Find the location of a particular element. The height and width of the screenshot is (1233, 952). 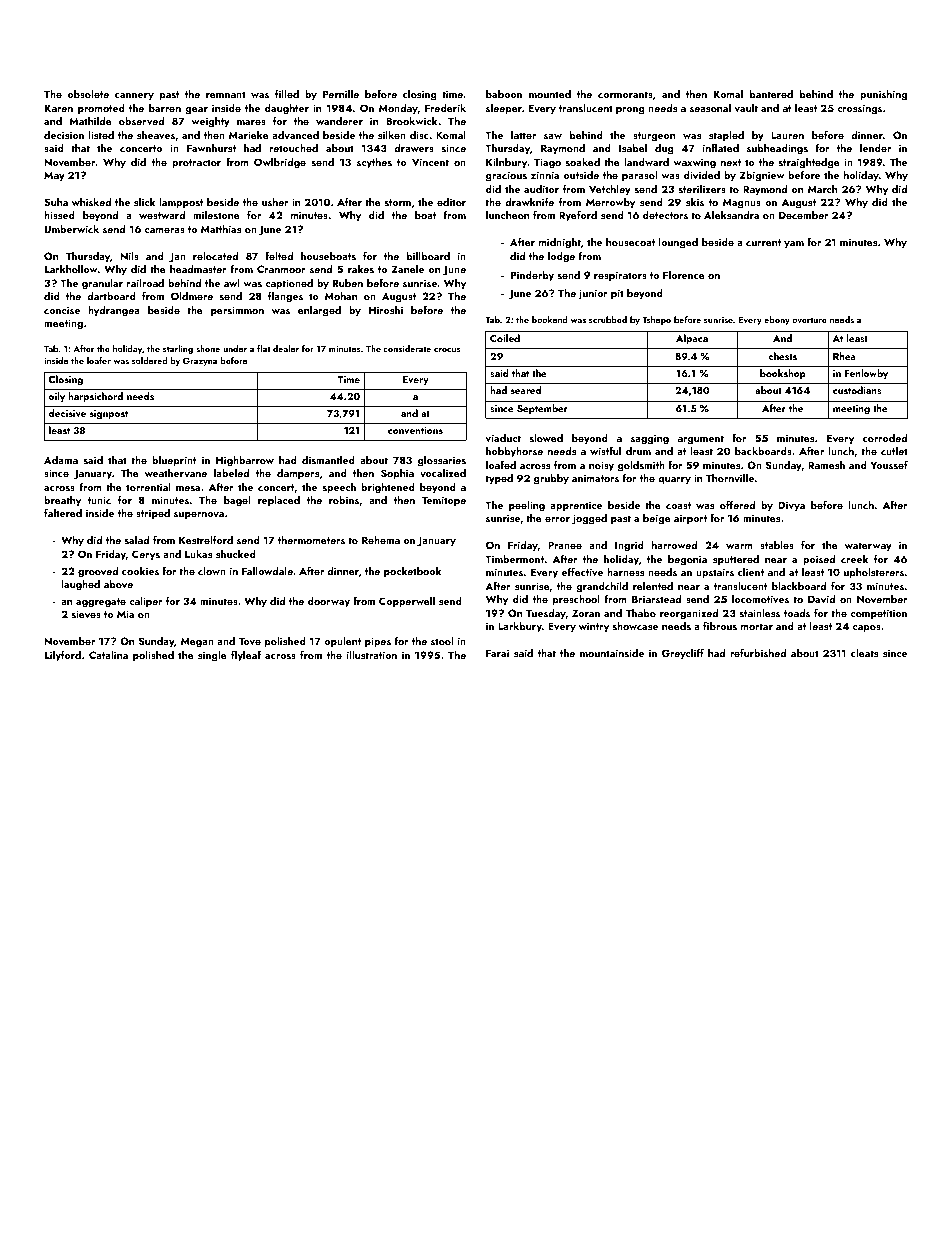

Divya is located at coordinates (791, 506).
